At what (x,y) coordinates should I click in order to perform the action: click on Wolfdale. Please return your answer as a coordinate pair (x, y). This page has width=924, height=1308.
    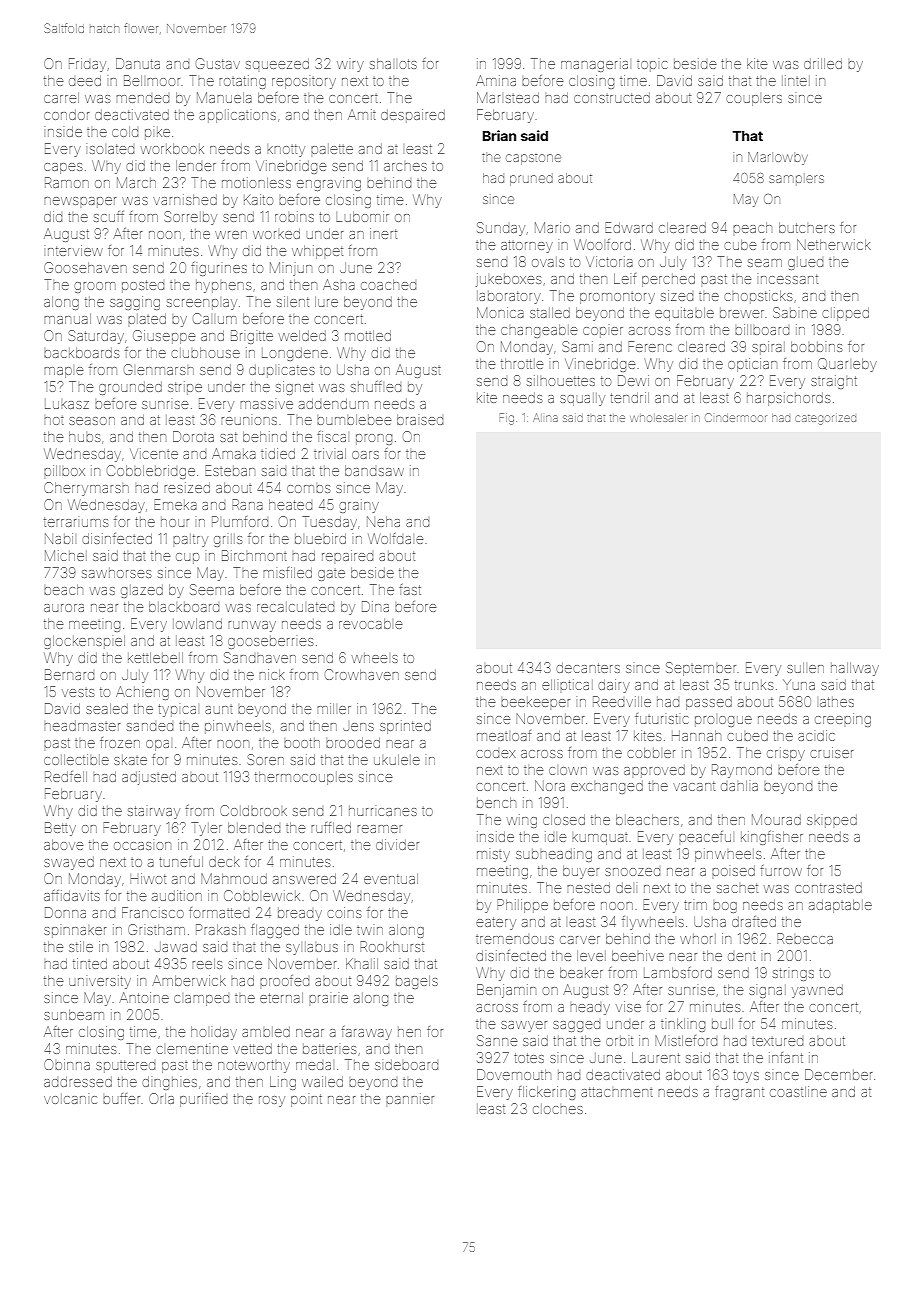
    Looking at the image, I should click on (395, 538).
